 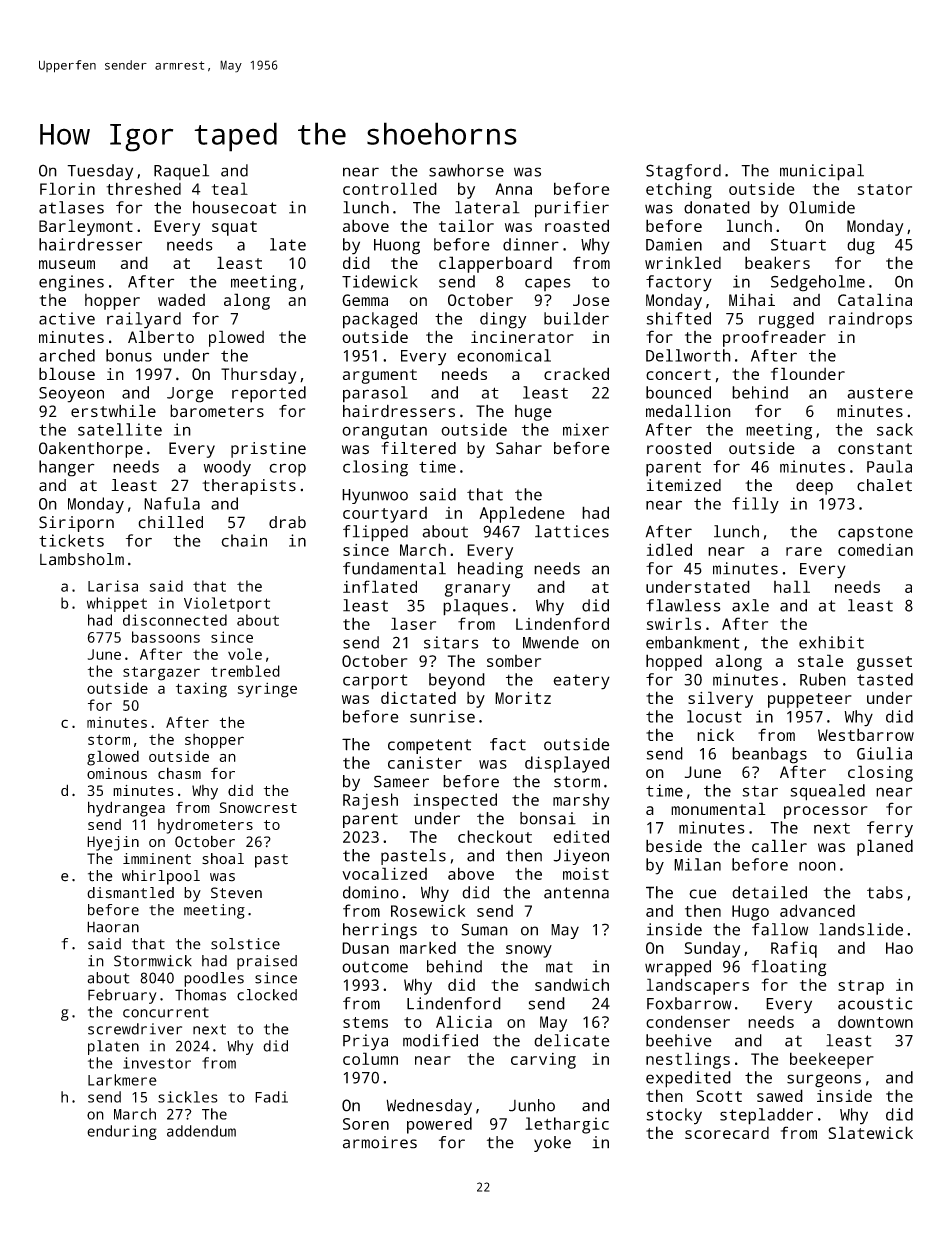 I want to click on medallion, so click(x=688, y=410).
